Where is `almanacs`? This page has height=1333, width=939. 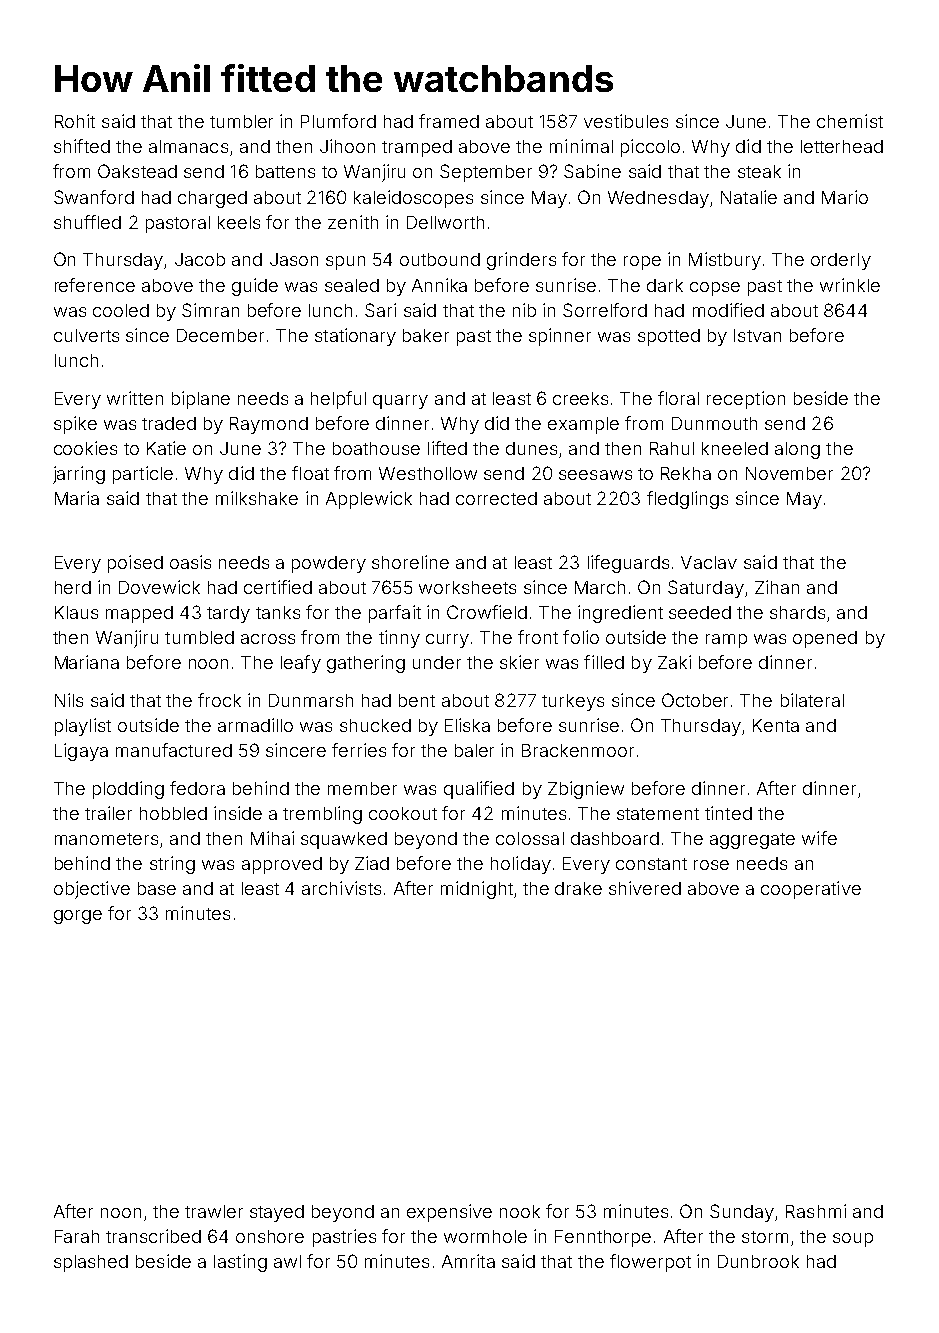 almanacs is located at coordinates (188, 146).
